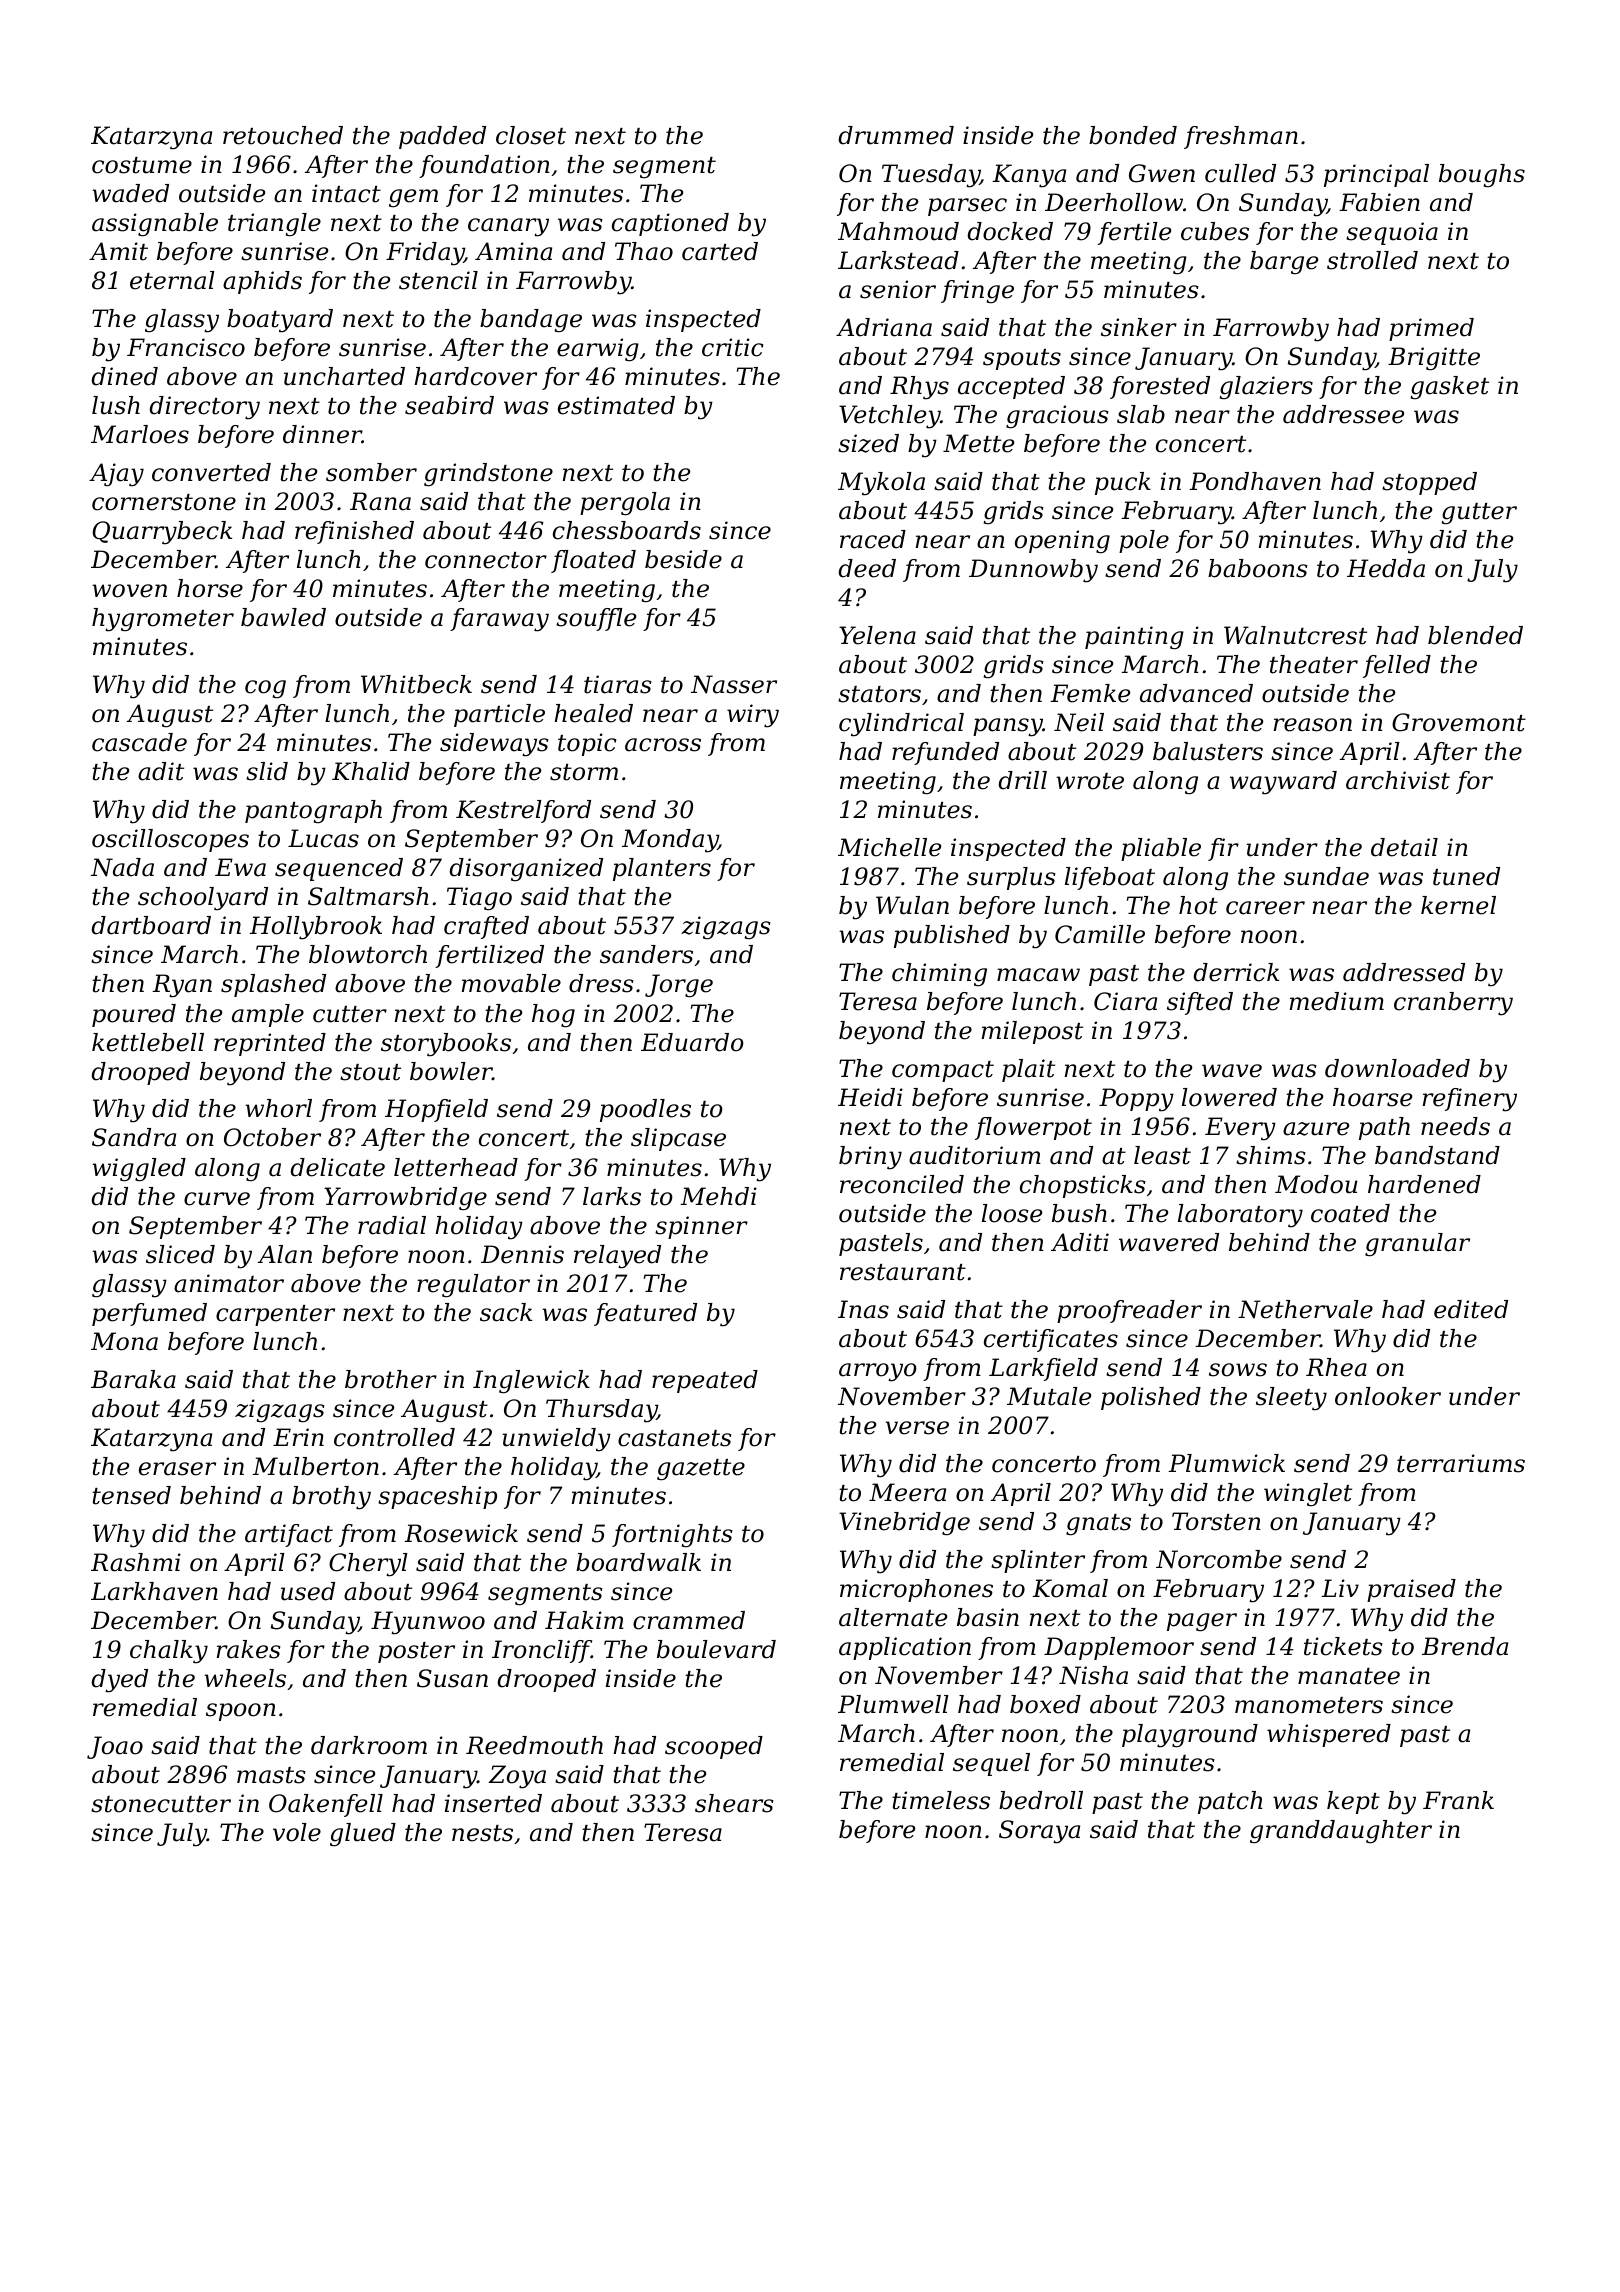  I want to click on closet, so click(531, 135).
